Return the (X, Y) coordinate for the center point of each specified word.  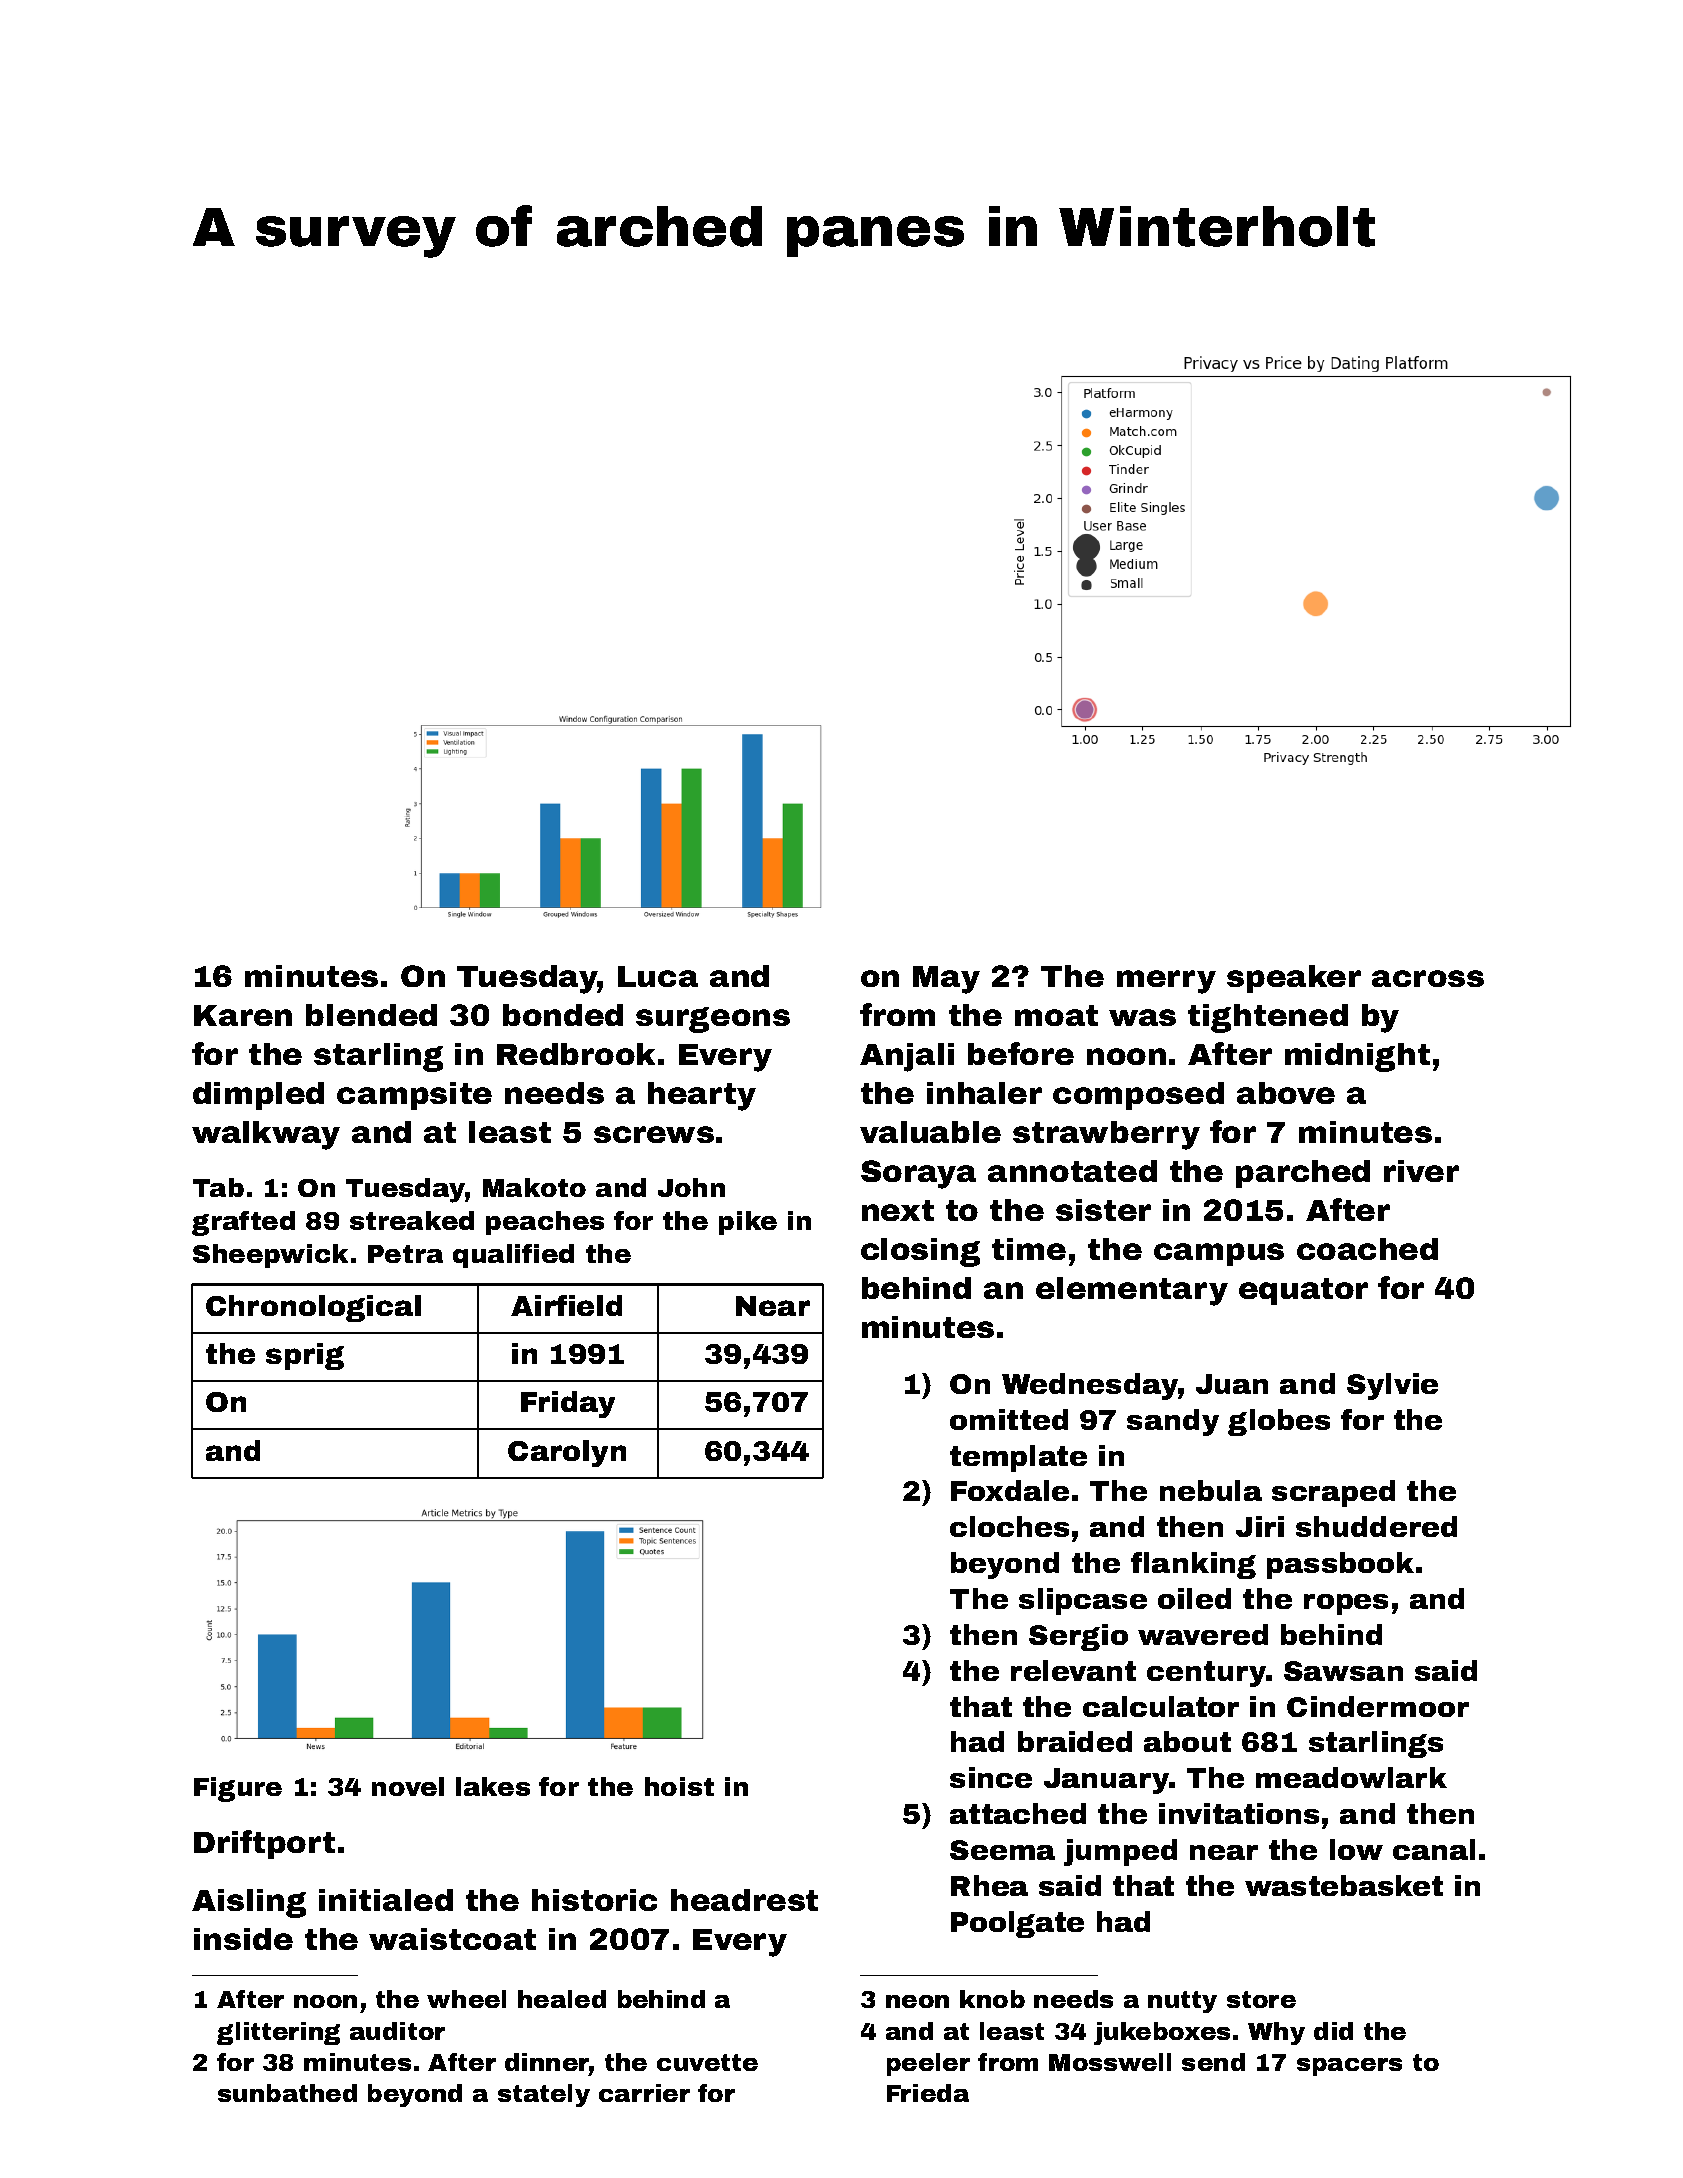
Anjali (907, 1057)
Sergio (1078, 1637)
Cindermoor (1378, 1706)
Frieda (928, 2093)
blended (371, 1015)
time (1029, 1249)
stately (544, 2095)
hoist (679, 1786)
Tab (218, 1187)
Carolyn (567, 1453)
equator (1303, 1291)
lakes (493, 1786)
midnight (1357, 1057)
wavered (1203, 1634)
